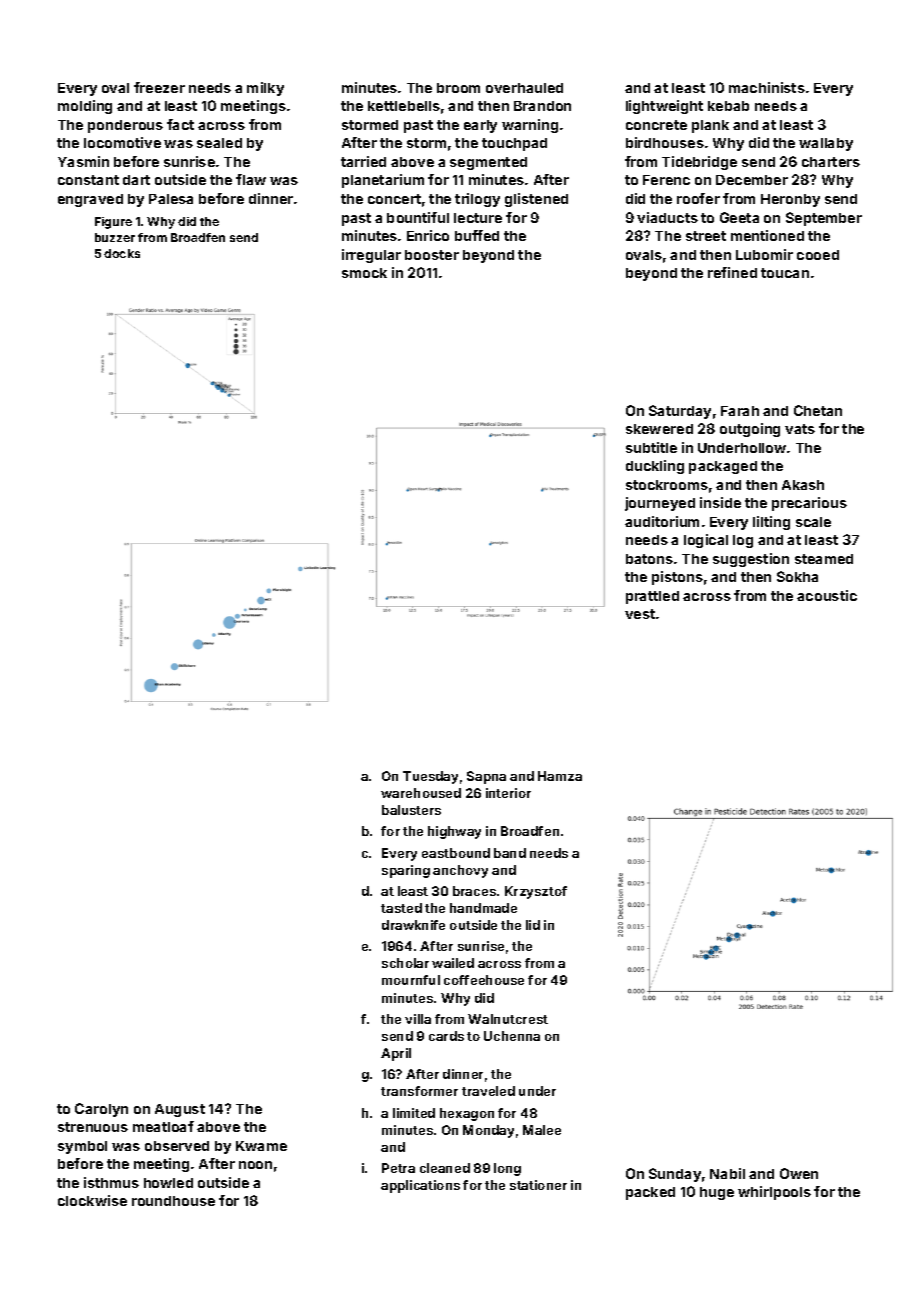 This image has height=1308, width=924. What do you see at coordinates (364, 273) in the image?
I see `smock` at bounding box center [364, 273].
